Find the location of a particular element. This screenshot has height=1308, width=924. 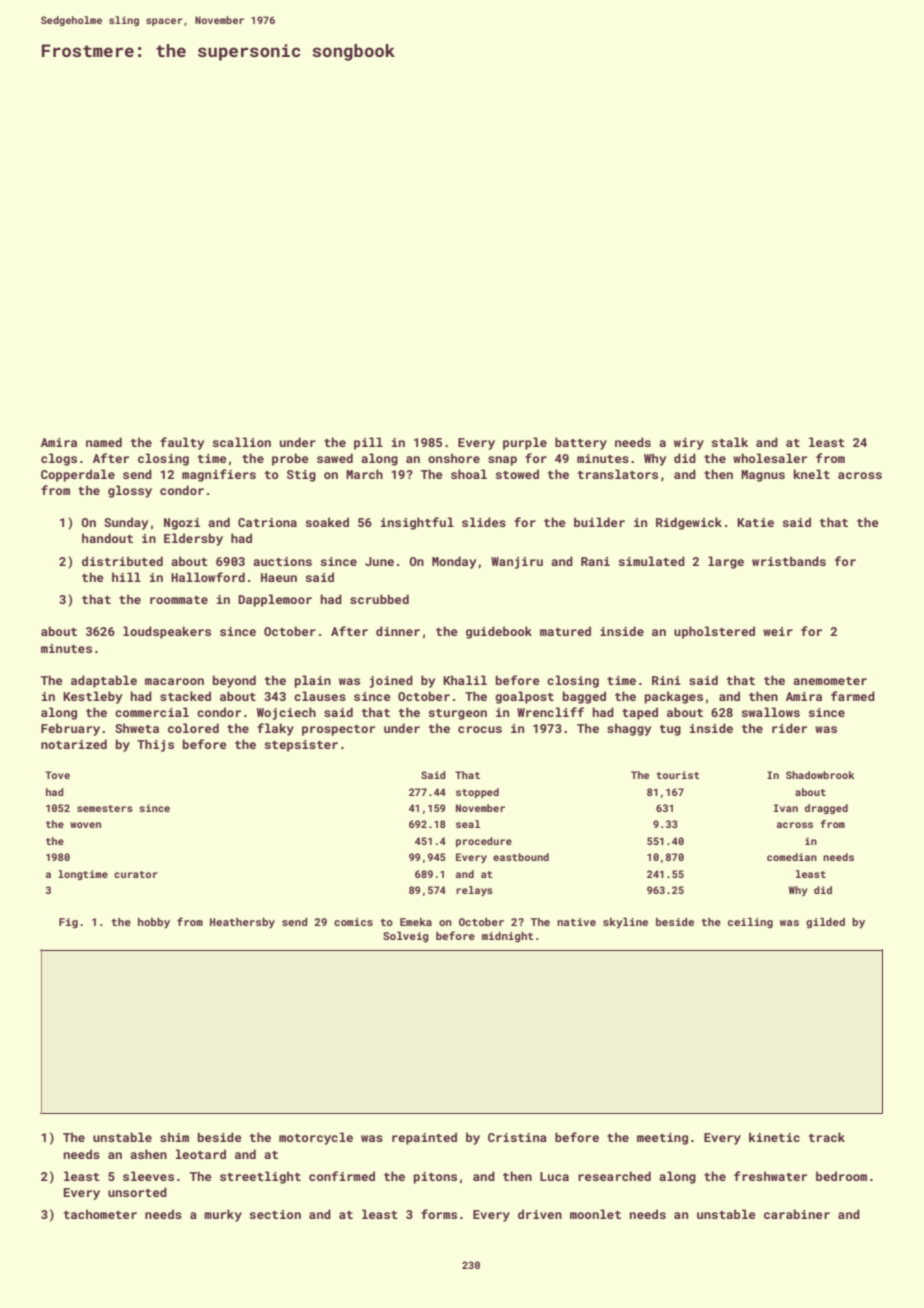

comics is located at coordinates (353, 922).
